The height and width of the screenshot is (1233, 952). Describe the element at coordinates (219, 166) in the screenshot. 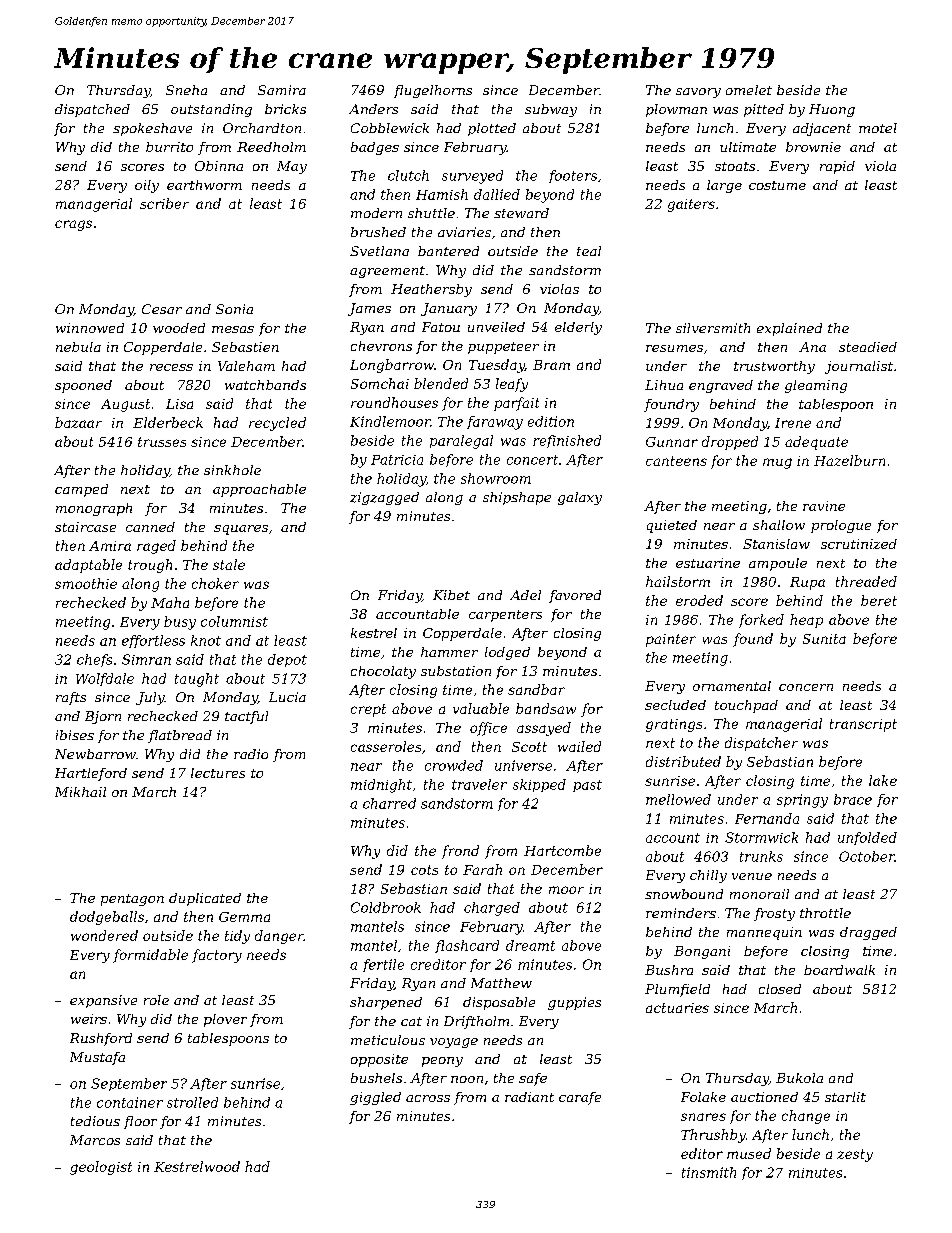

I see `Obinna` at that location.
